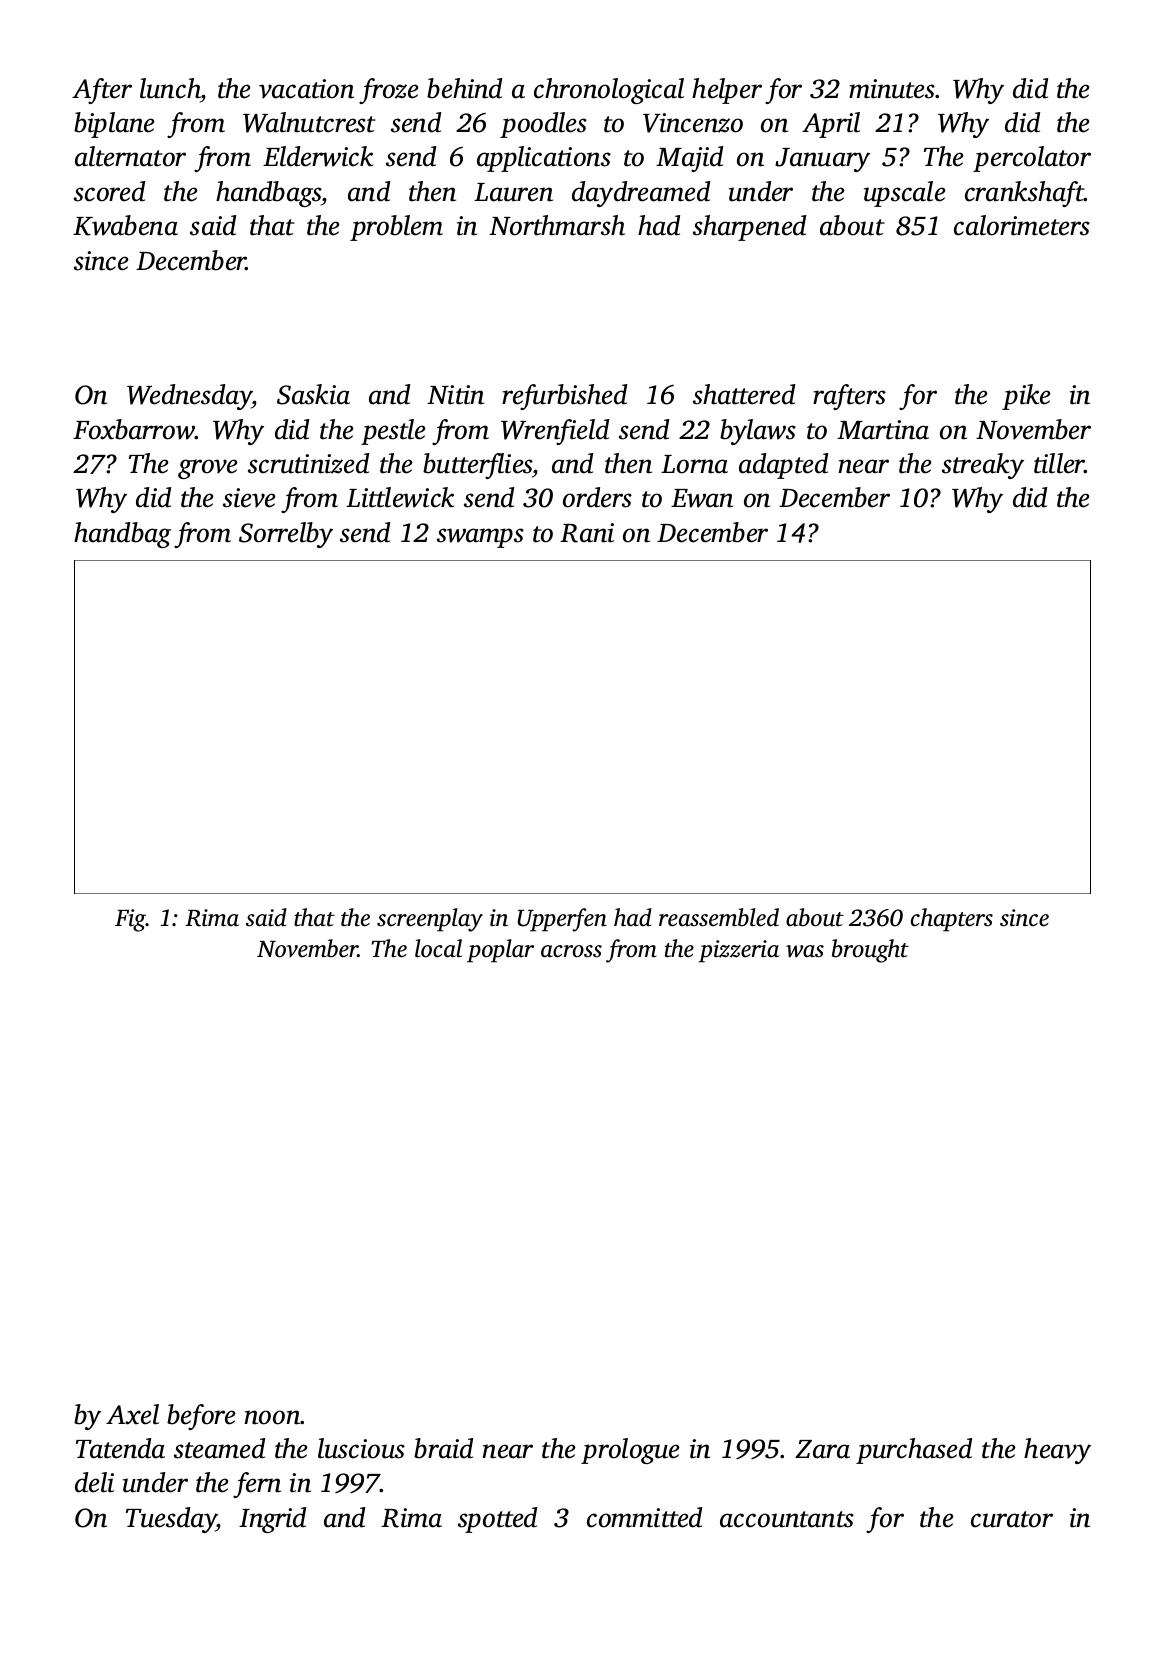 This screenshot has height=1654, width=1165. I want to click on behind, so click(464, 88).
